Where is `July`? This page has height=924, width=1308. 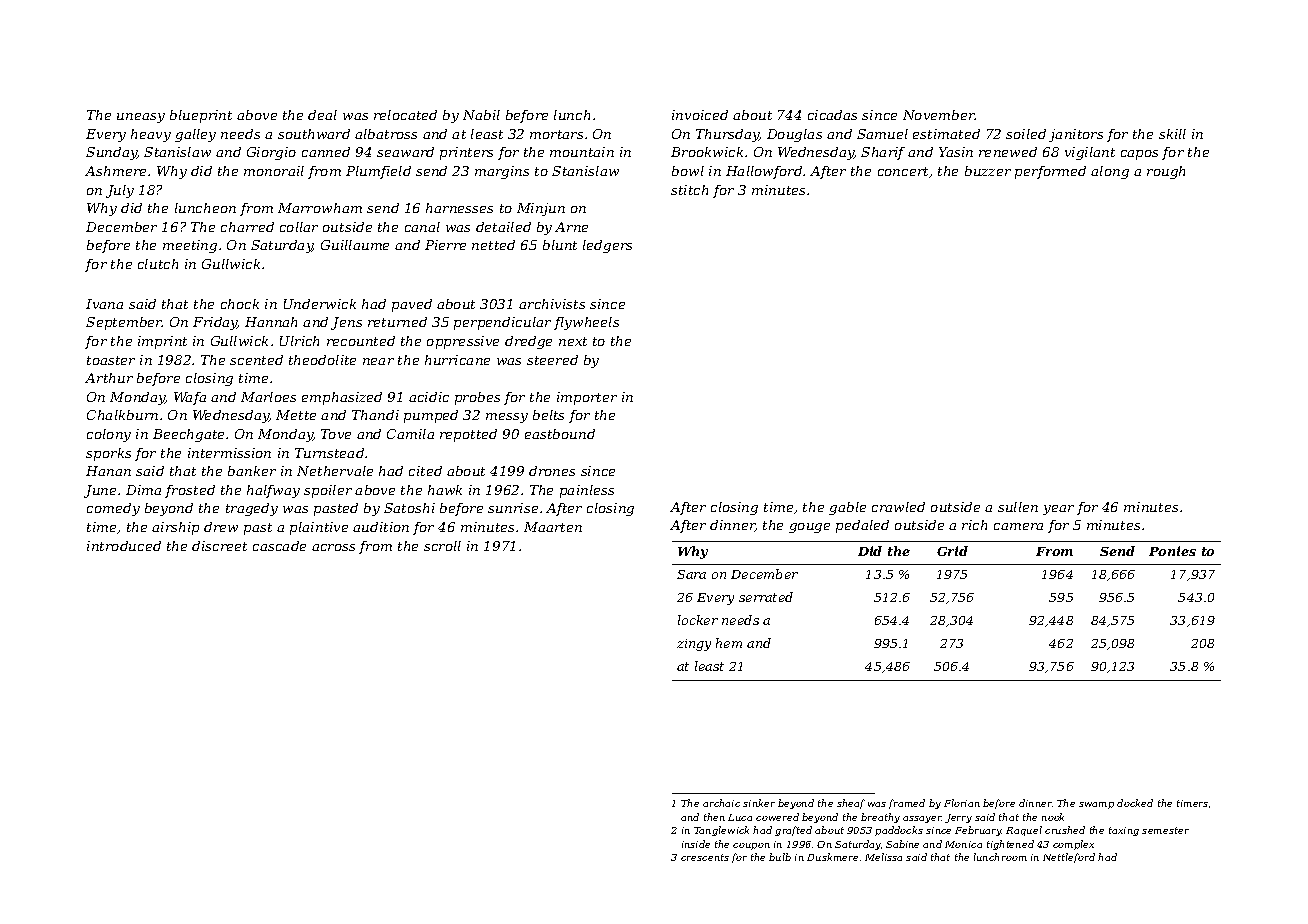
July is located at coordinates (120, 191).
